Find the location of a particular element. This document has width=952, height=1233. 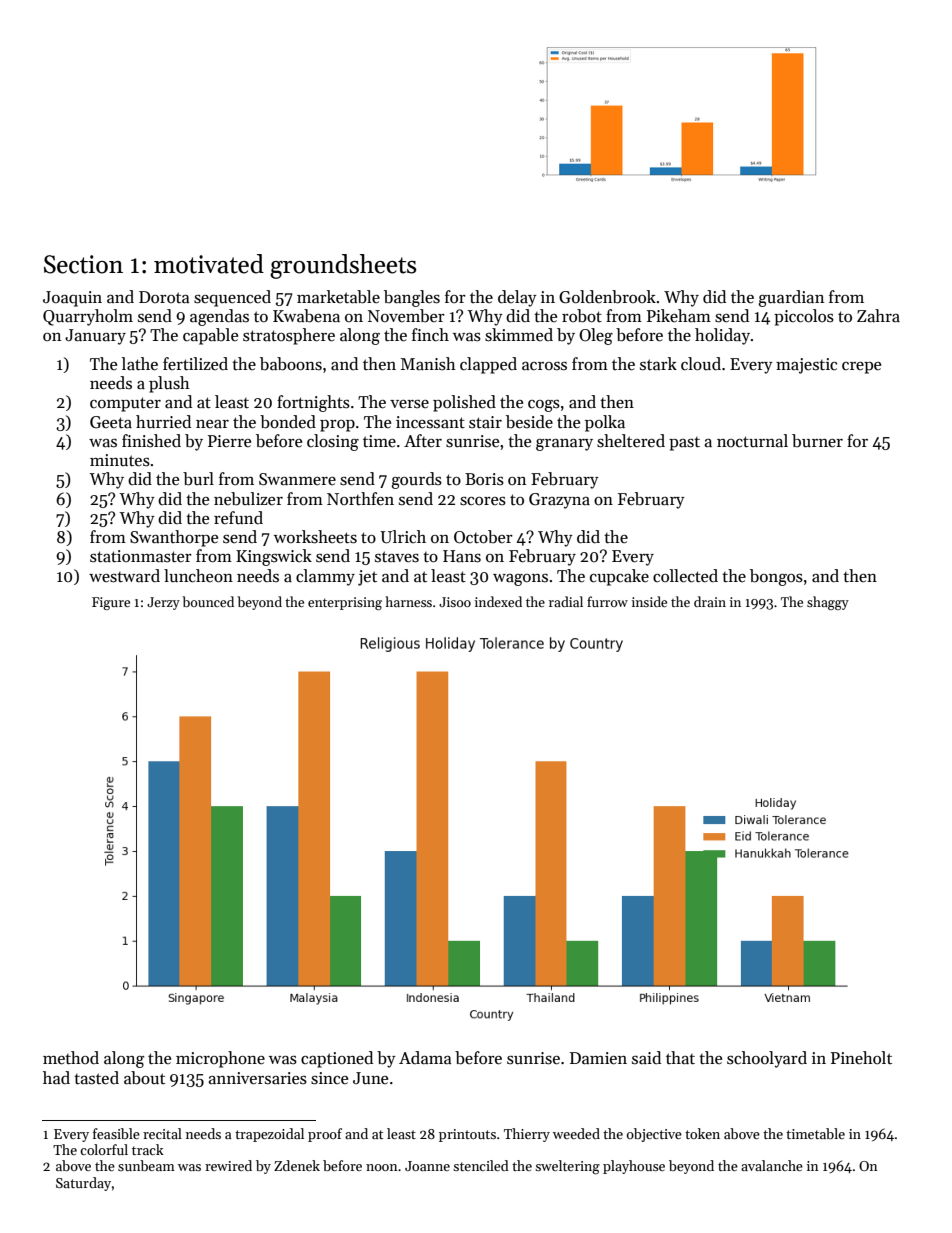

westward is located at coordinates (124, 576).
